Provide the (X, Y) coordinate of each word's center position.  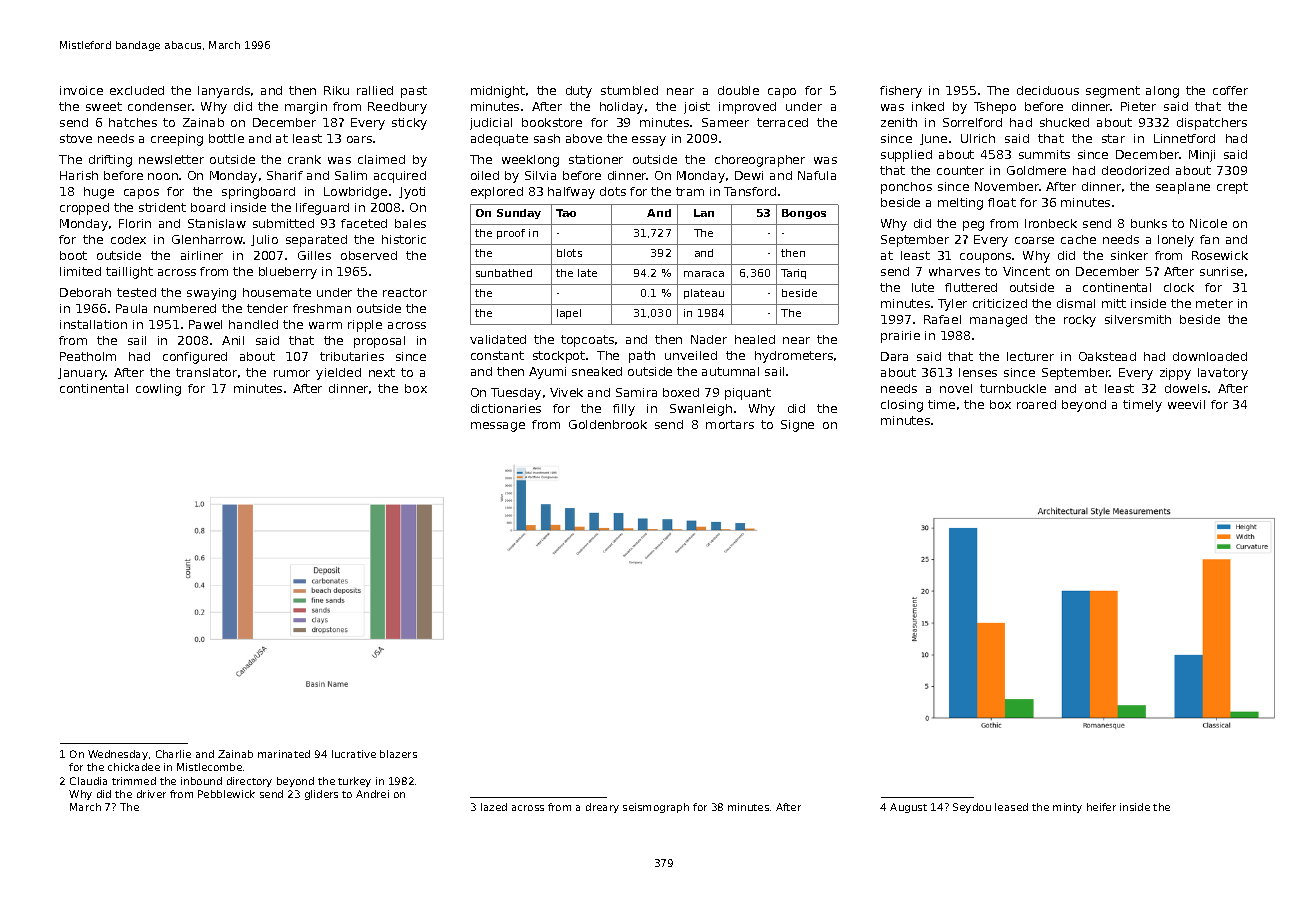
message (498, 427)
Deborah (85, 292)
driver (151, 794)
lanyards (224, 92)
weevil (1186, 404)
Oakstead (1107, 356)
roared (1036, 404)
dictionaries (506, 408)
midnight (498, 92)
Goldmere (1036, 170)
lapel (569, 314)
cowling (158, 390)
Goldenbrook (608, 424)
